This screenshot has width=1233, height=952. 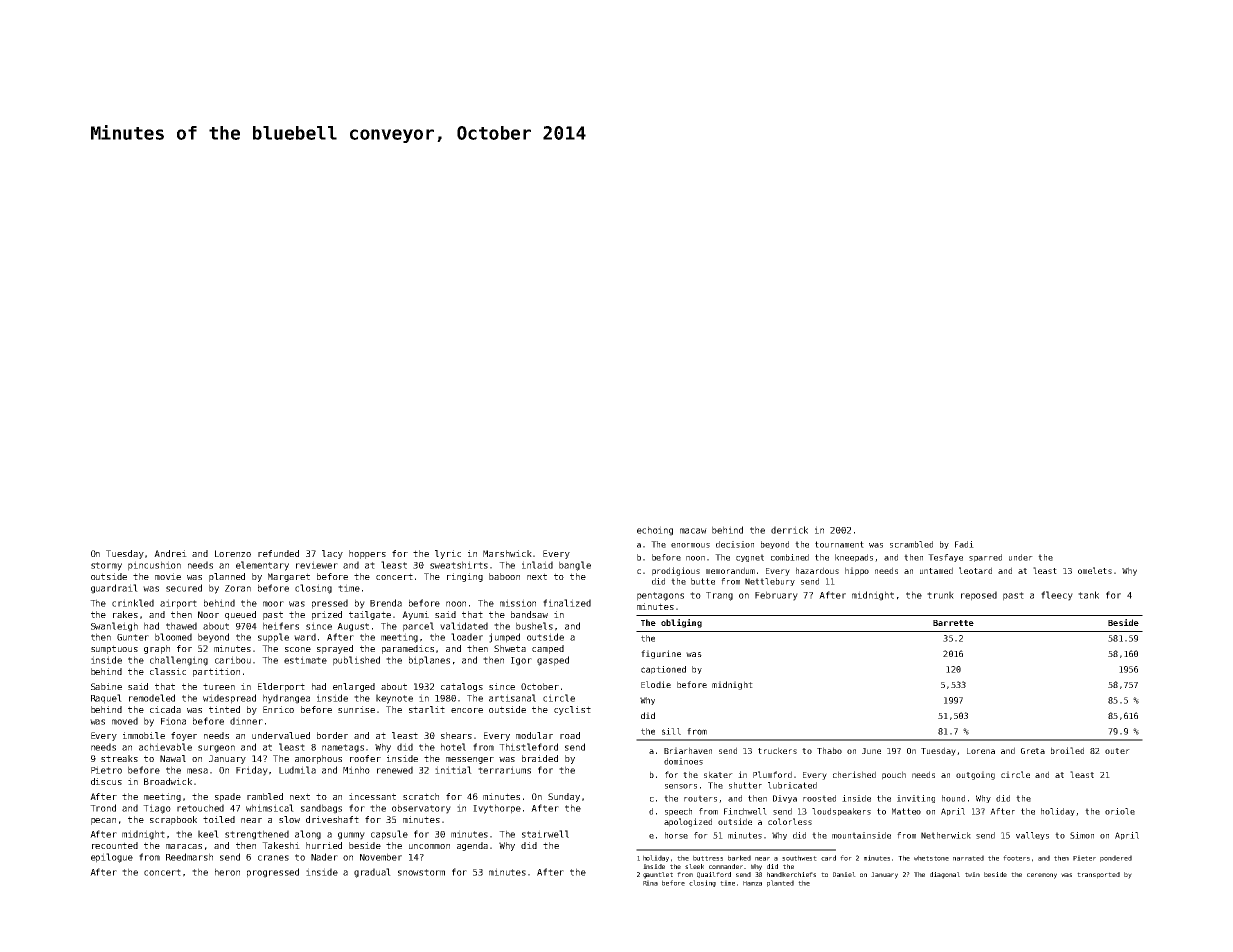 I want to click on macaw, so click(x=693, y=531).
